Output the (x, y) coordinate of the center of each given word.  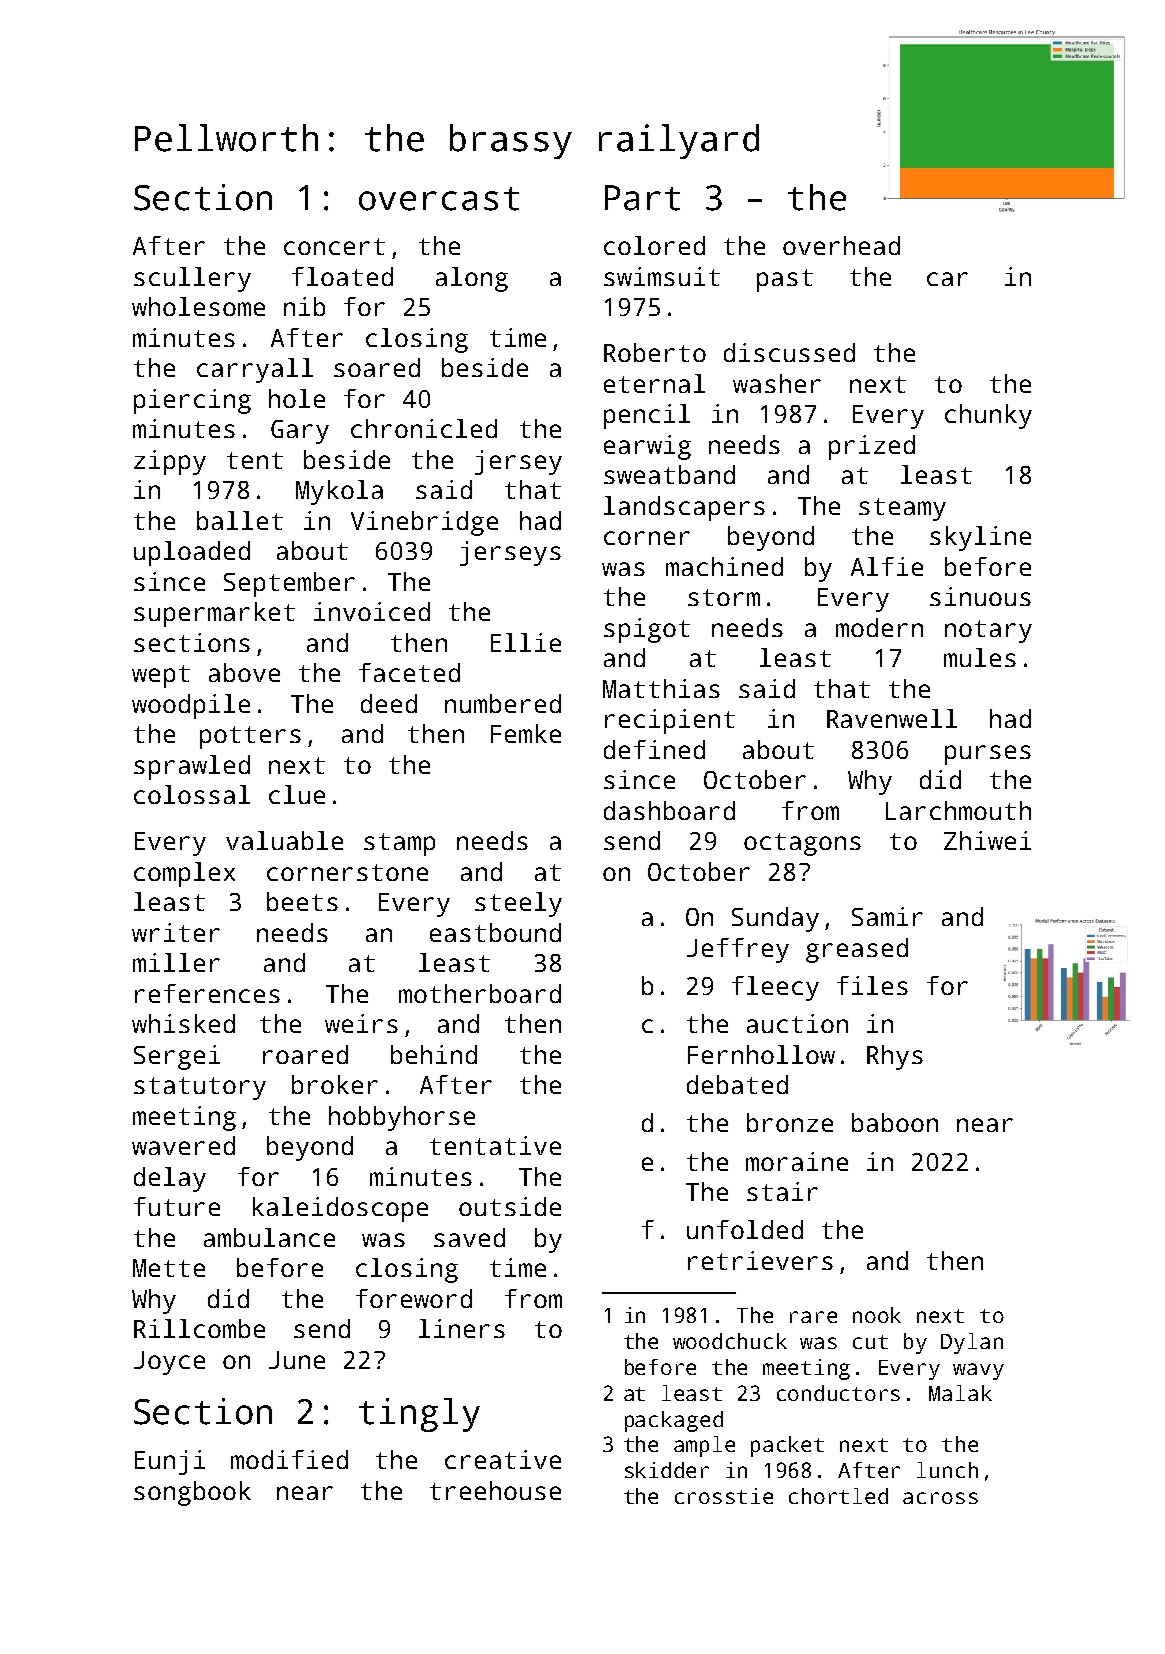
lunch (947, 1470)
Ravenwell (892, 718)
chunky (988, 416)
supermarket (214, 614)
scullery (192, 279)
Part (642, 198)
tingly (419, 1415)
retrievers (760, 1260)
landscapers (684, 508)
